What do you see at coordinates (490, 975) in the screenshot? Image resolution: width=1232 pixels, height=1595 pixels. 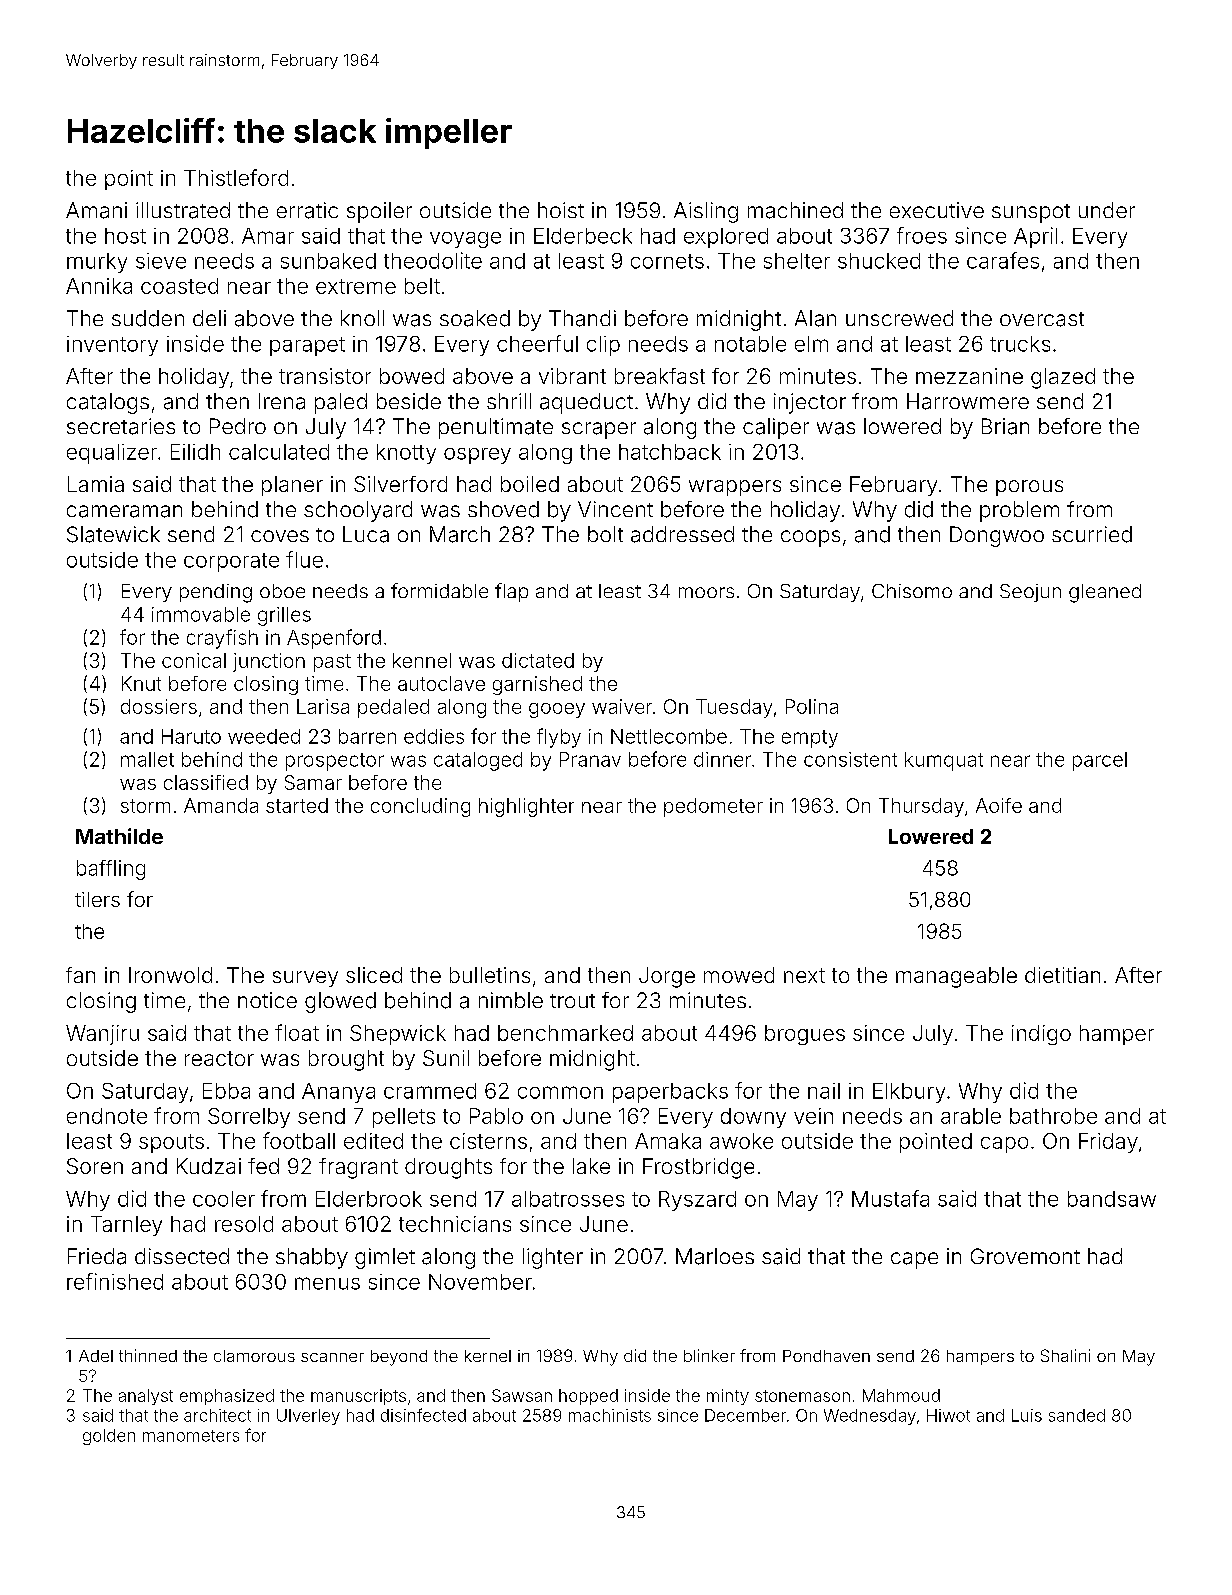 I see `bulletins` at bounding box center [490, 975].
